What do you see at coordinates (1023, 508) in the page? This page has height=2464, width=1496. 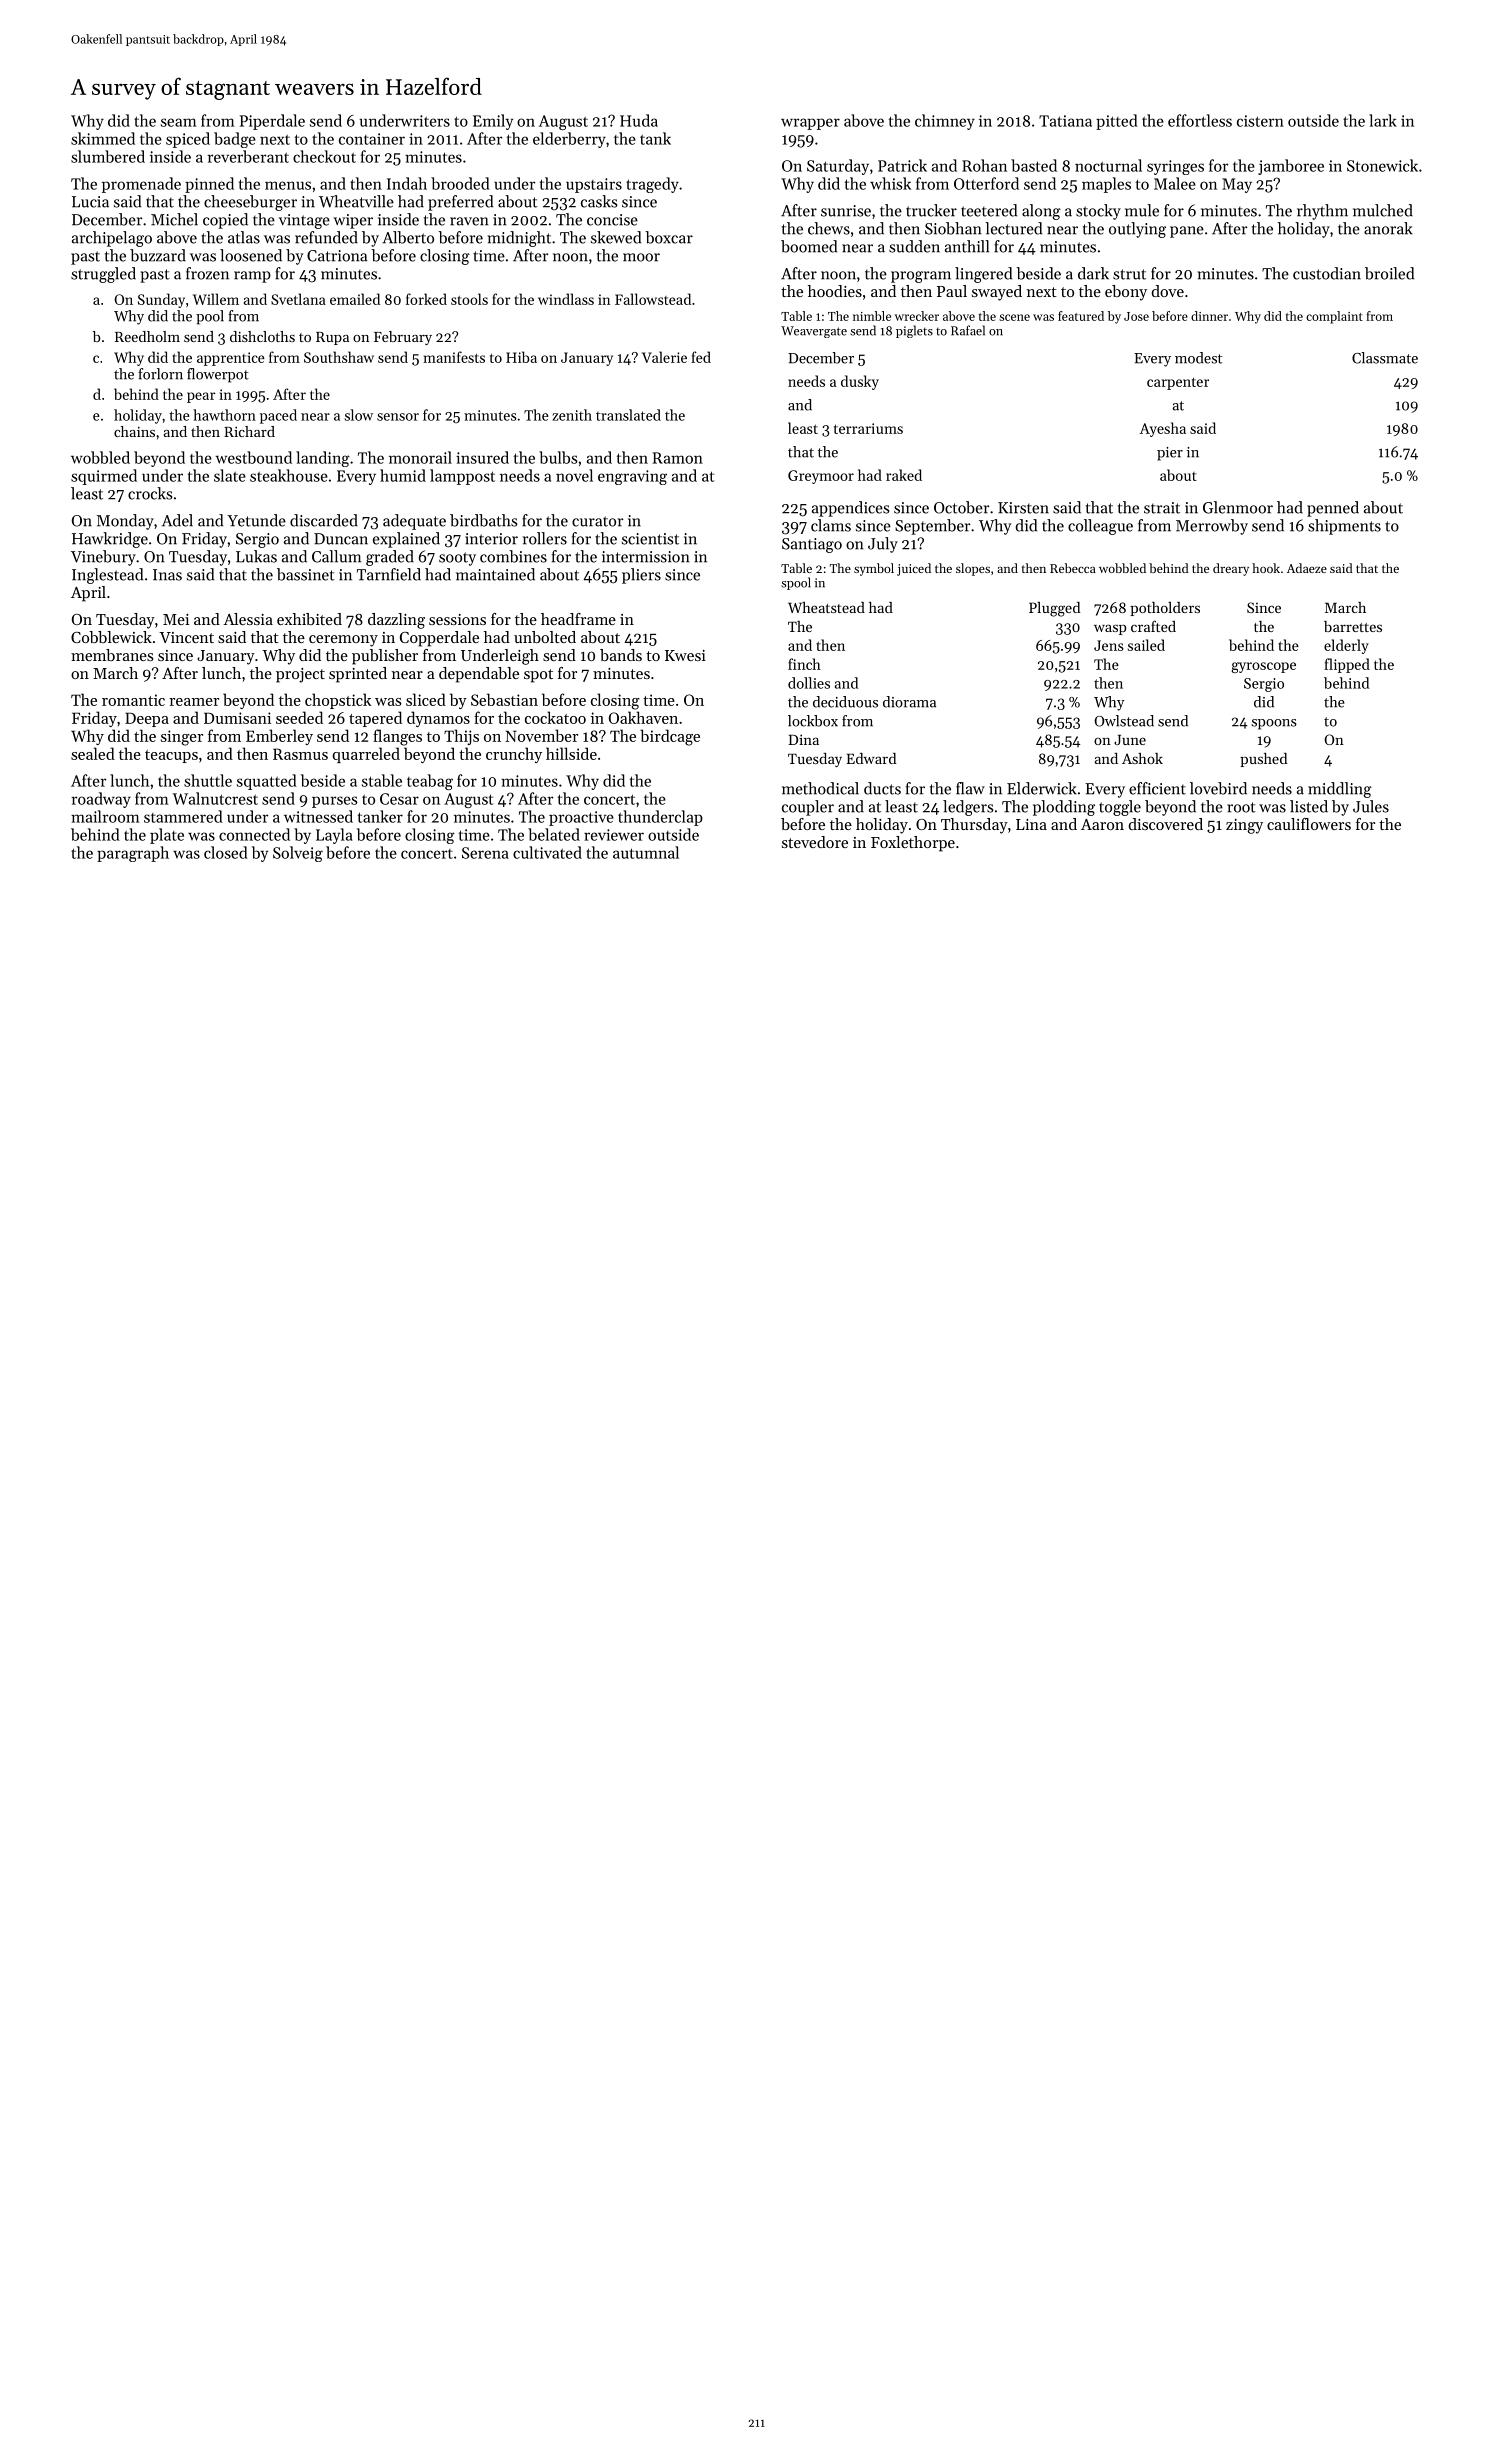 I see `Kirsten` at bounding box center [1023, 508].
